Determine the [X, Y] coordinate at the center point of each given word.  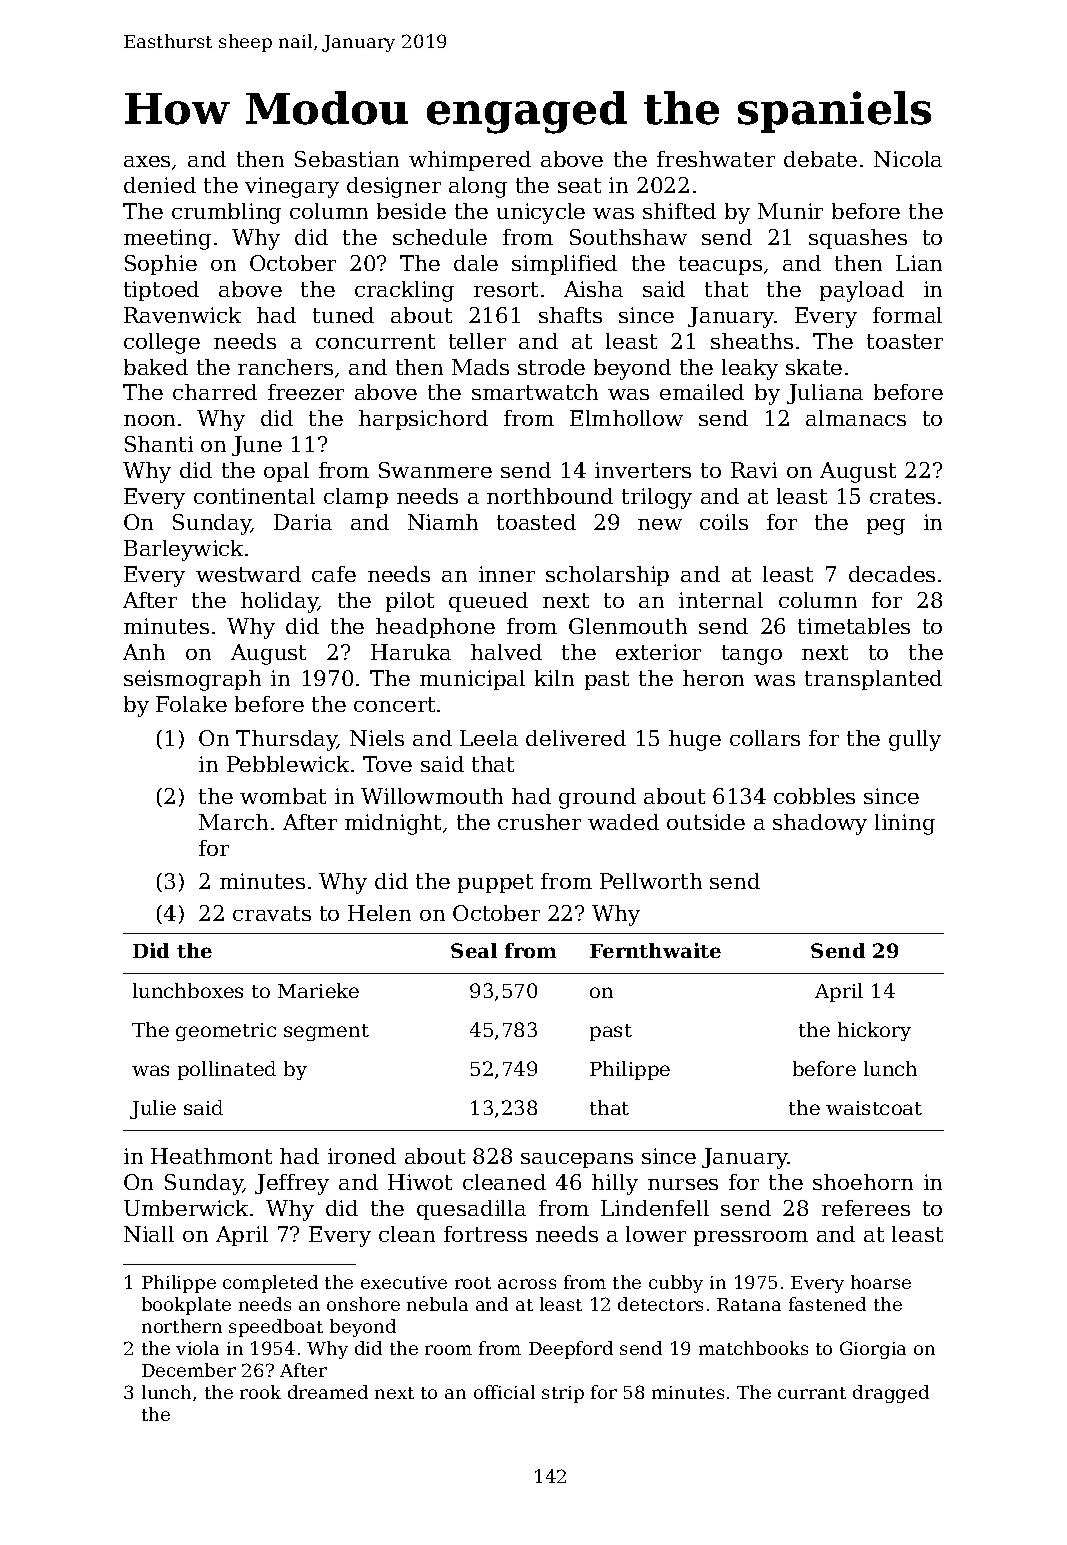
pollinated [227, 1070]
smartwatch [535, 392]
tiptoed [161, 291]
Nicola [908, 159]
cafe [334, 574]
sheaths [752, 341]
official [504, 1392]
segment [326, 1032]
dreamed [328, 1392]
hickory [874, 1031]
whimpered [470, 161]
